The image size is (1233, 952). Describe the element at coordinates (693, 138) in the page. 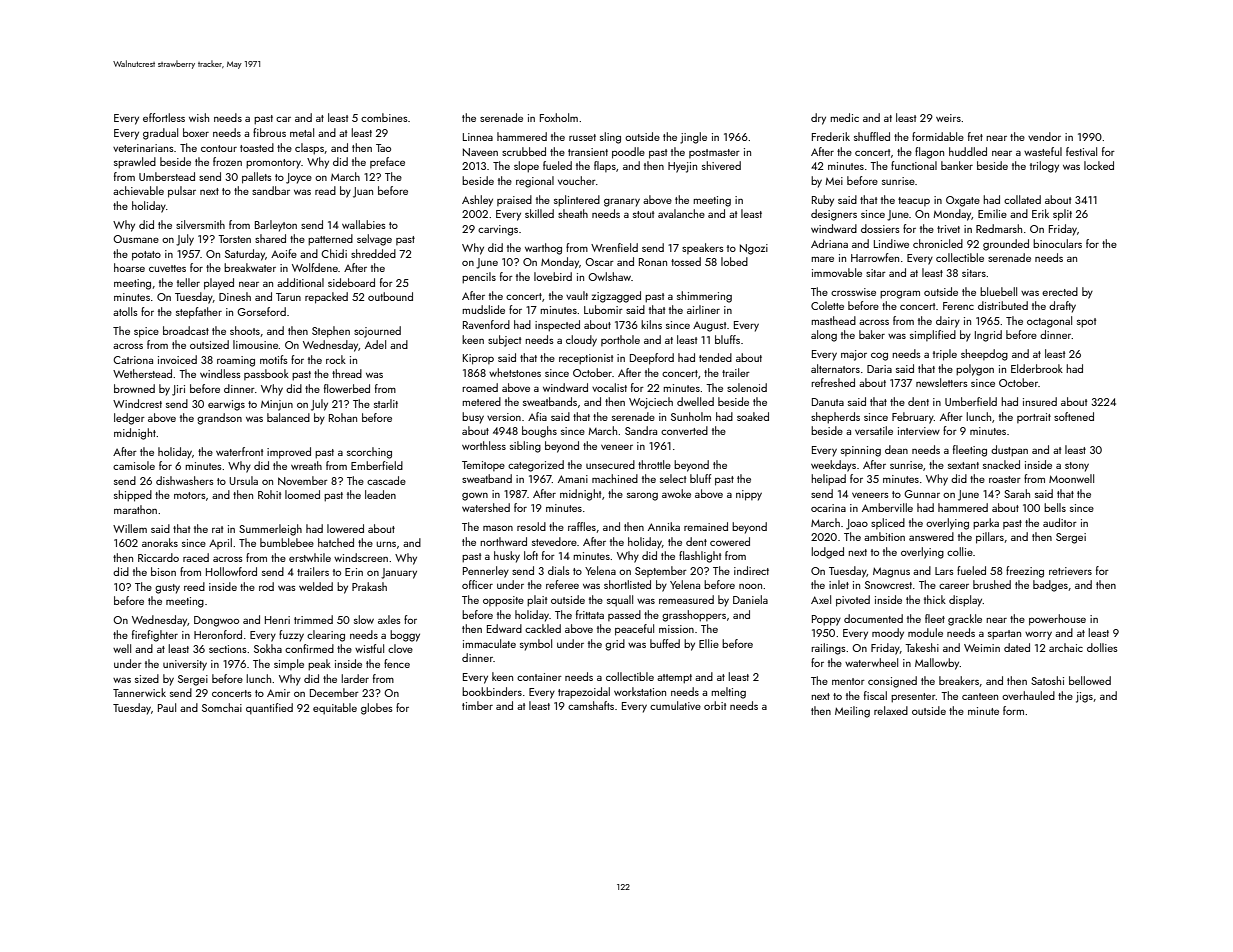

I see `jingle` at that location.
